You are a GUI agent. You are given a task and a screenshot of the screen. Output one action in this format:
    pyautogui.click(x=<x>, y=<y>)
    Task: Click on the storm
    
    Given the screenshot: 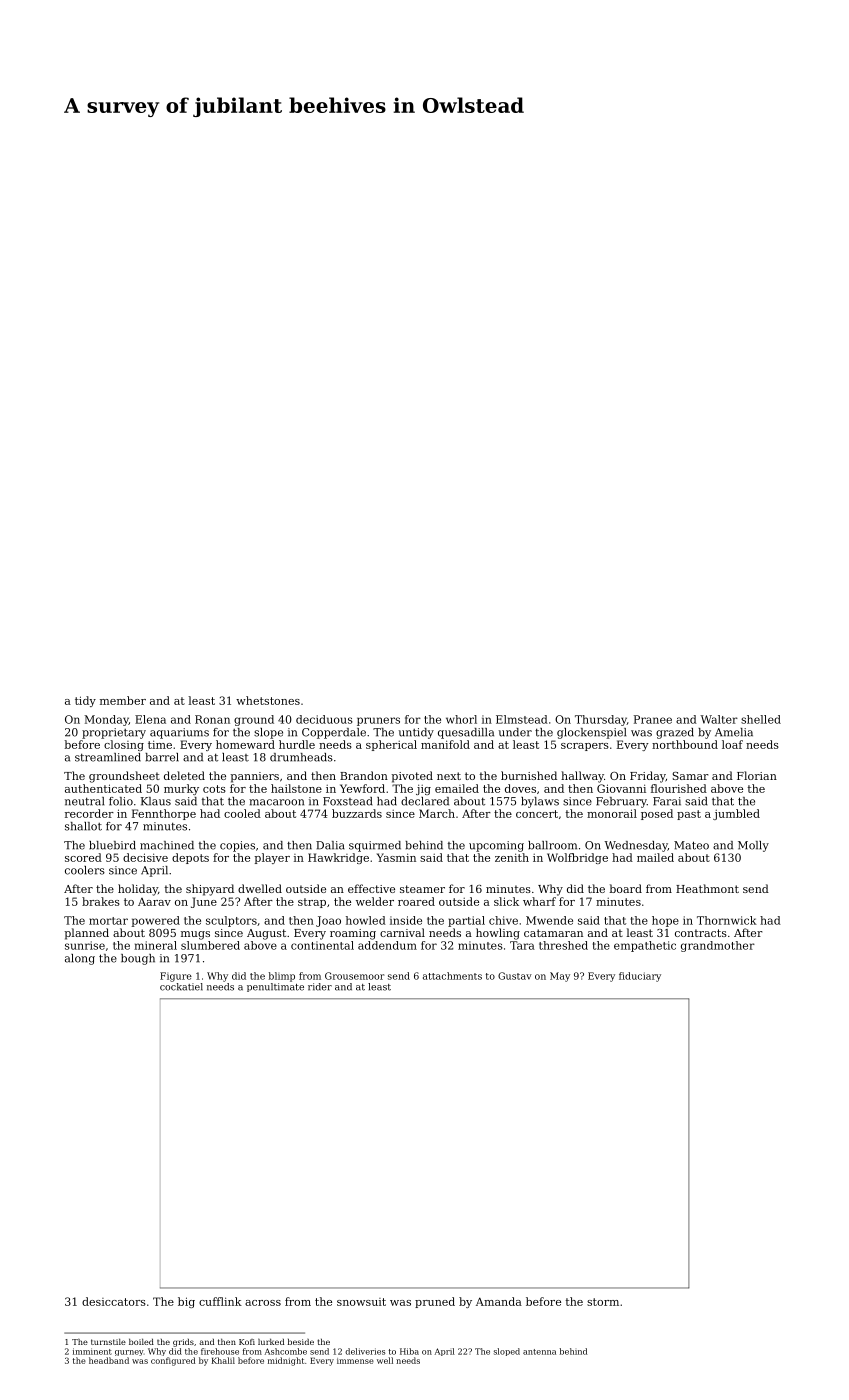 What is the action you would take?
    pyautogui.click(x=603, y=1302)
